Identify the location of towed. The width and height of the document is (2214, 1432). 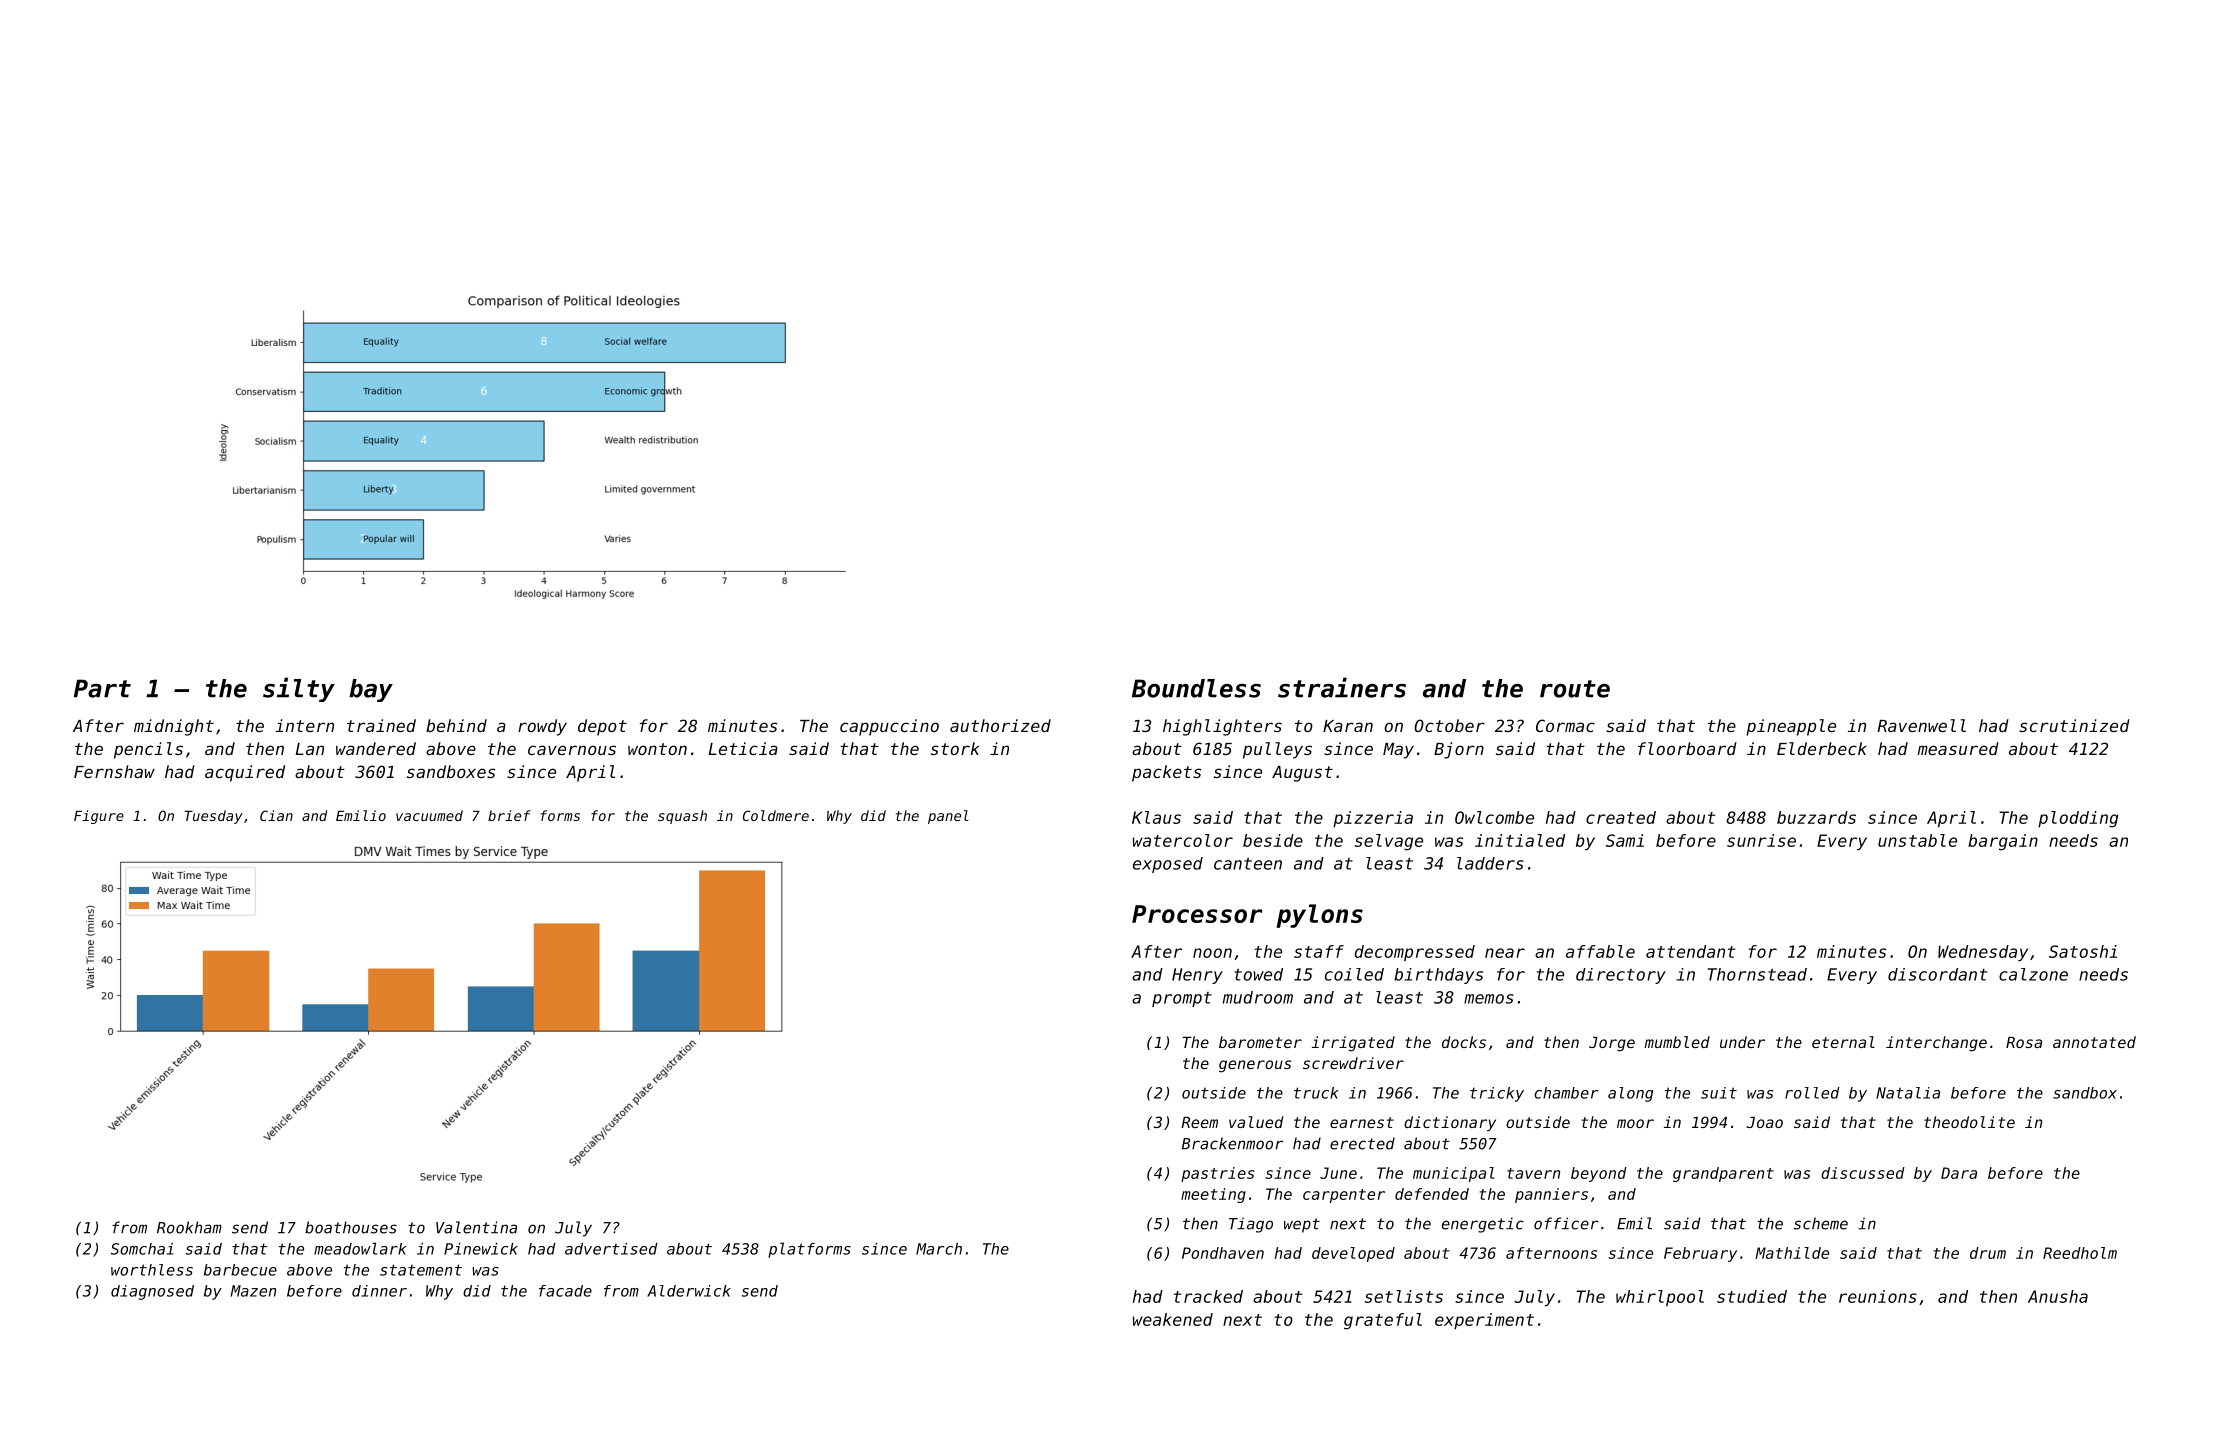
(1258, 974).
